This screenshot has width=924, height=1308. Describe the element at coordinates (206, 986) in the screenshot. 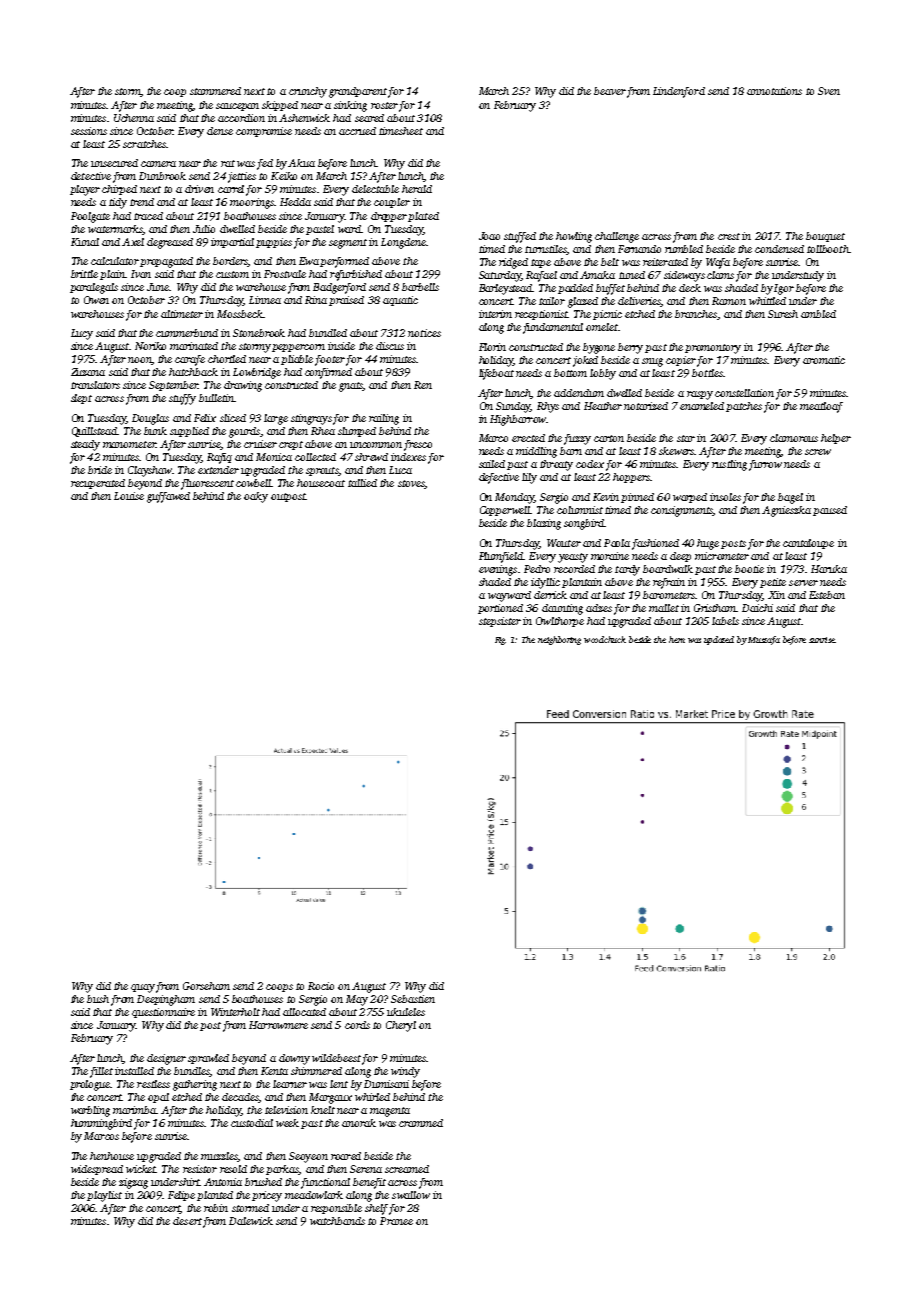

I see `Gorseham` at that location.
